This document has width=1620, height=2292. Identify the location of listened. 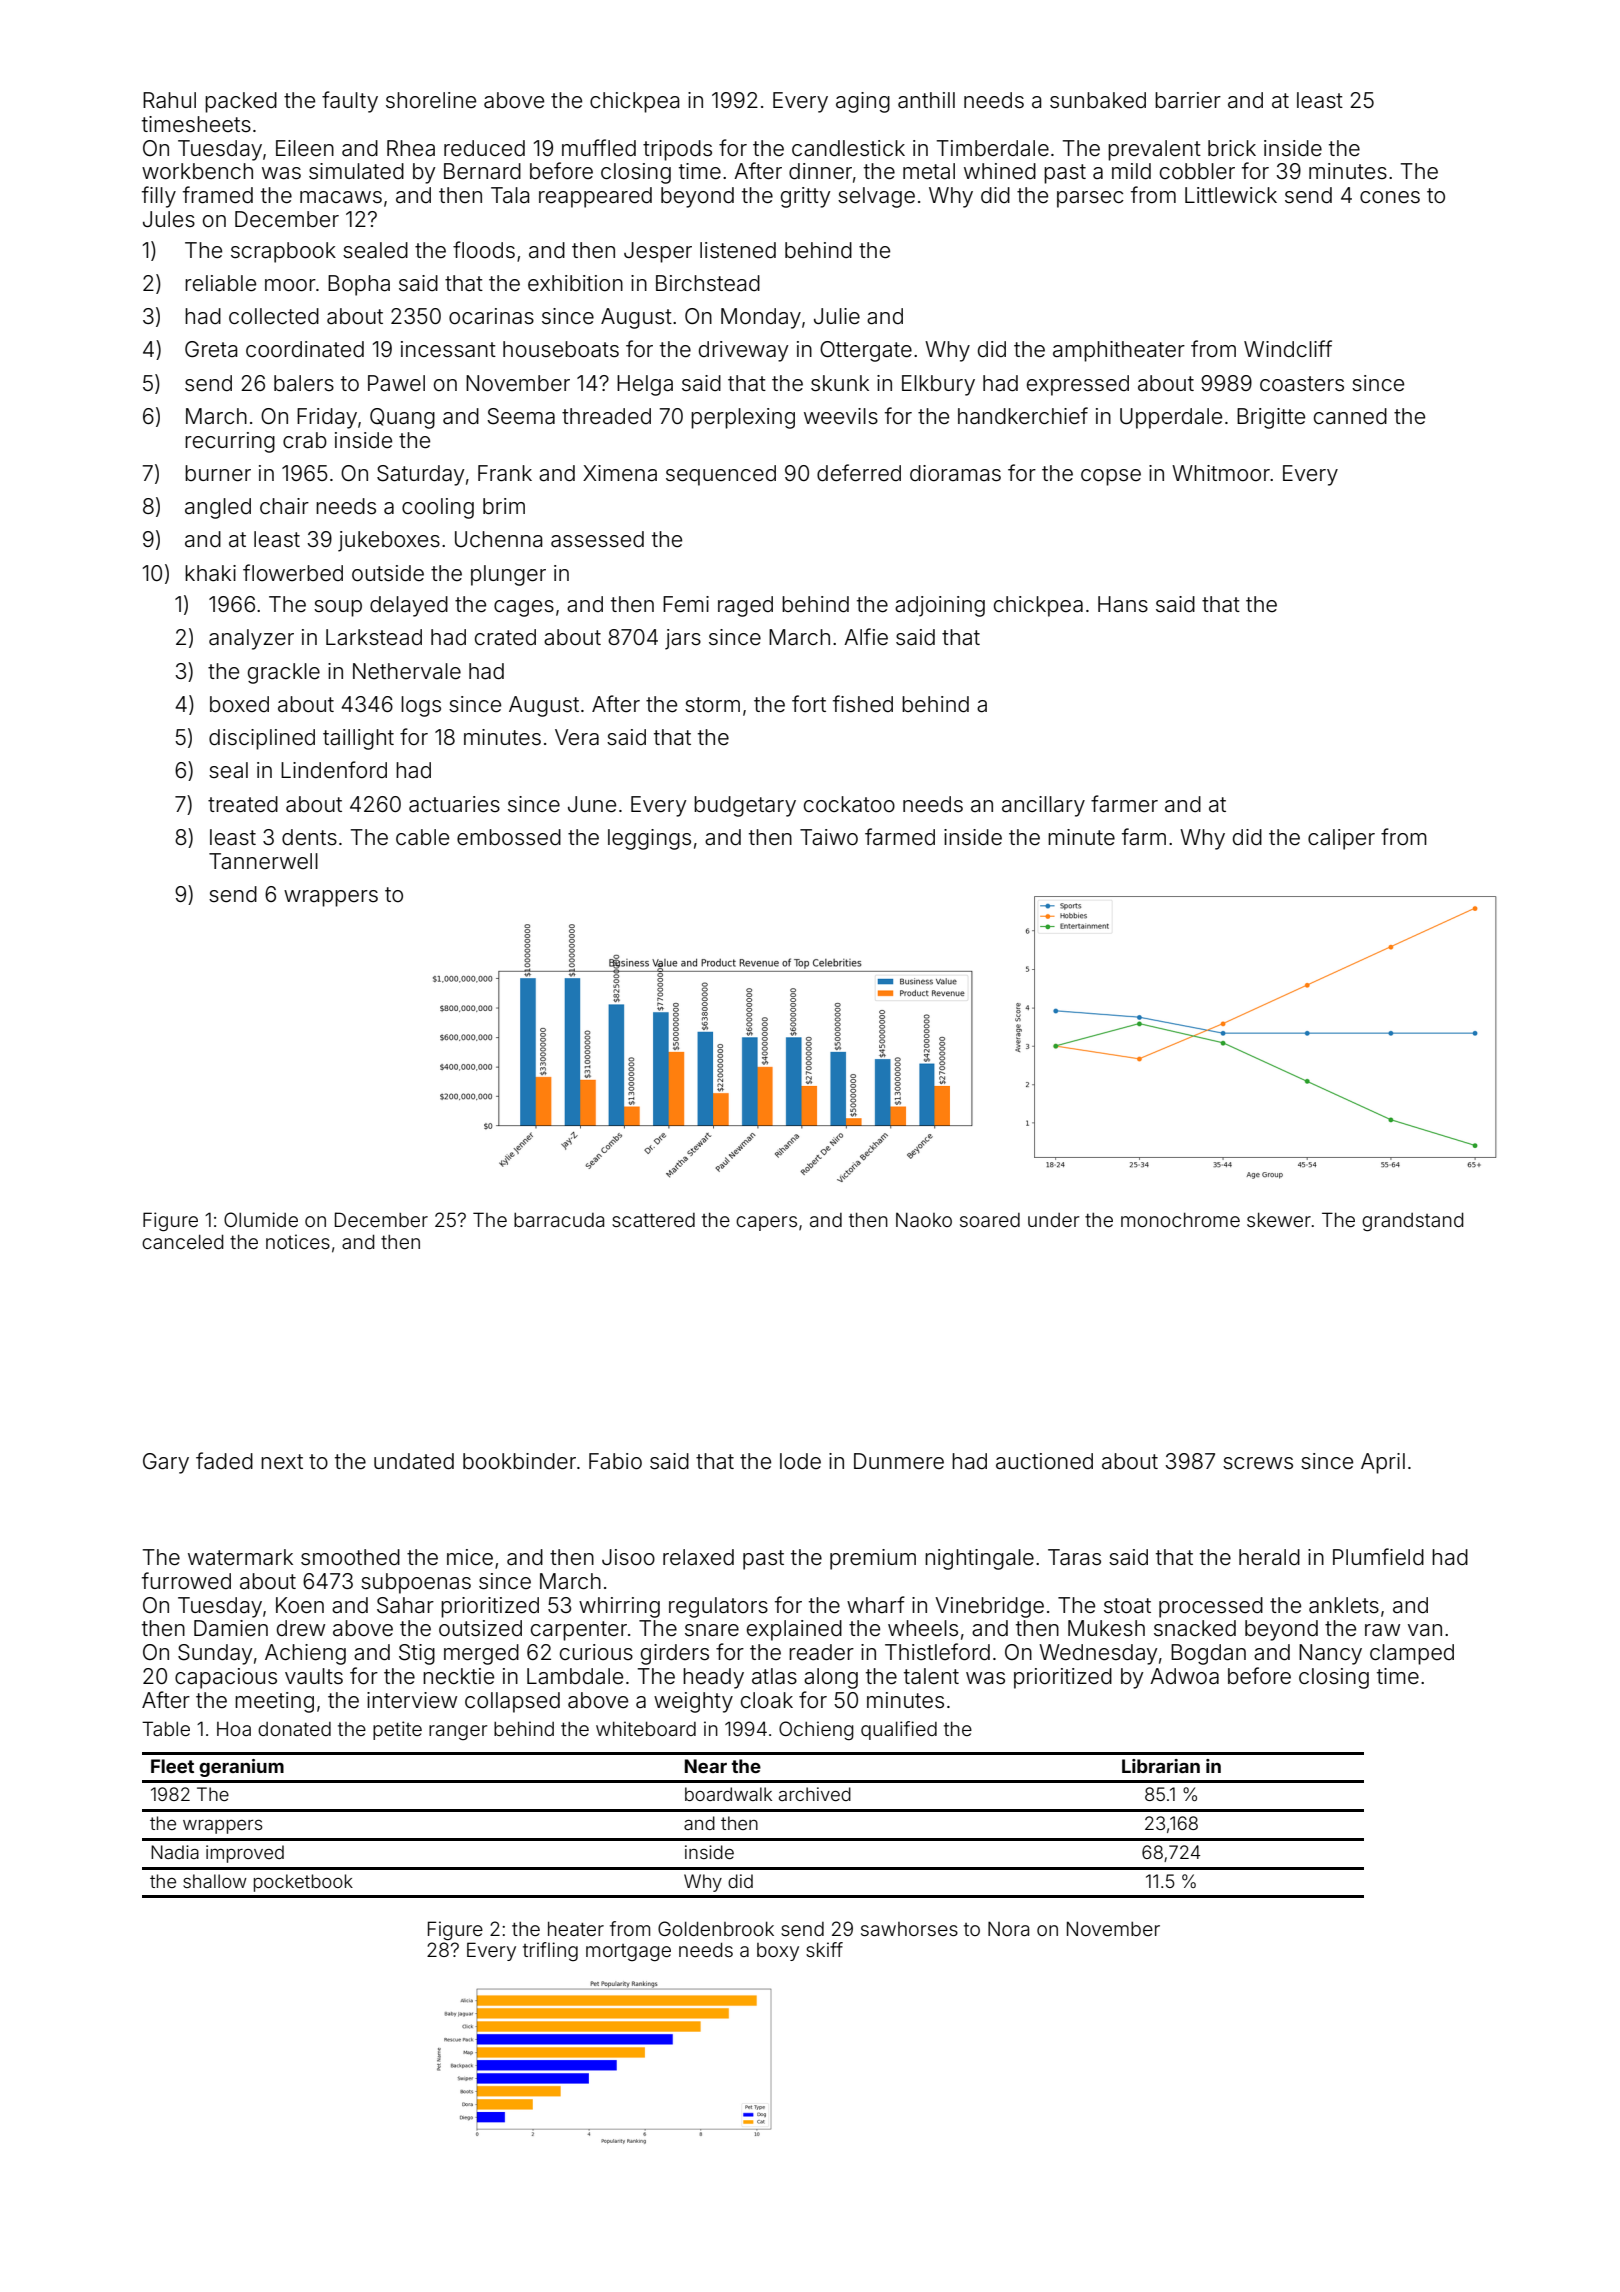
(738, 250).
